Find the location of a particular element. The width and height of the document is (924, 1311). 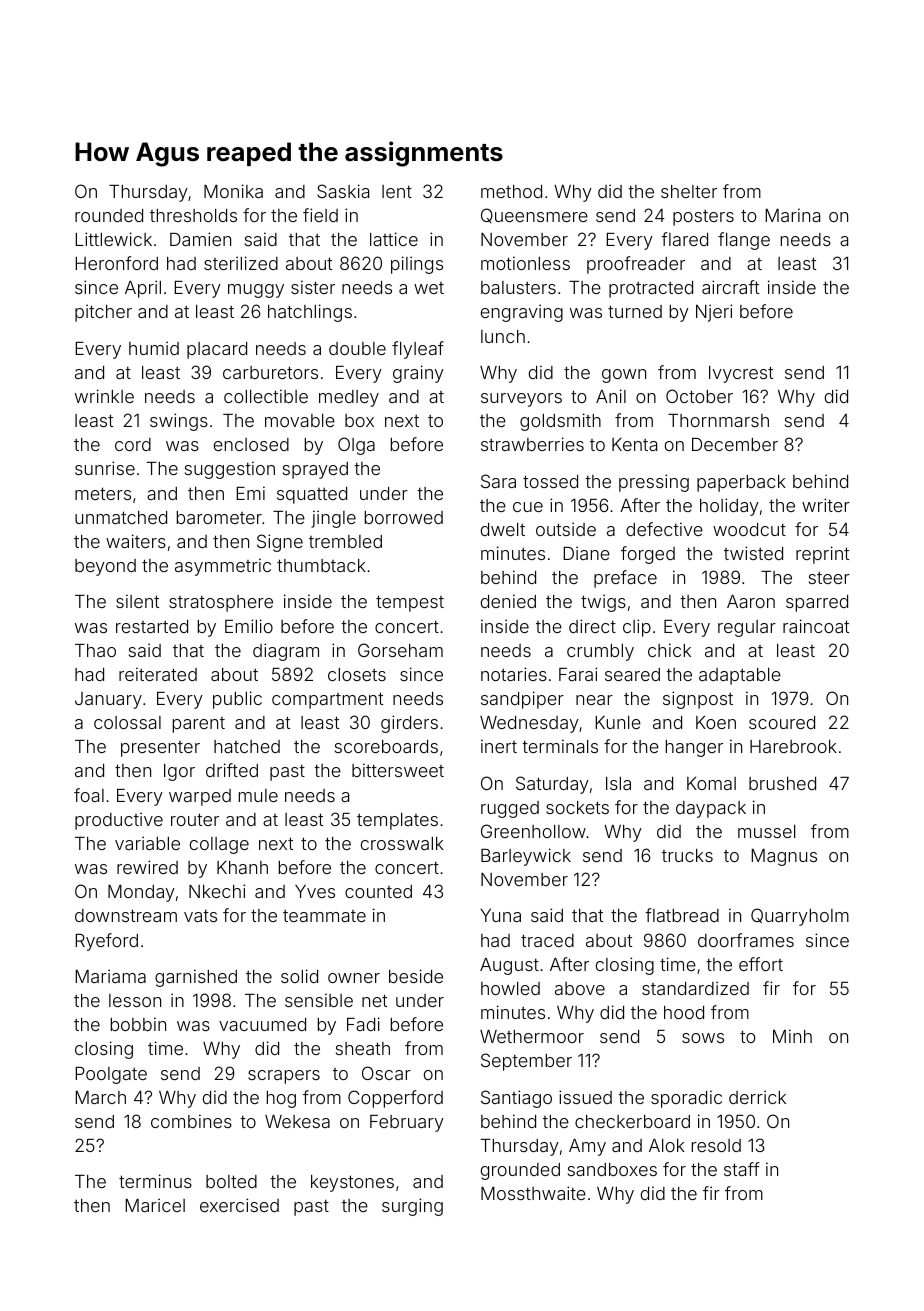

raincoat is located at coordinates (816, 626).
